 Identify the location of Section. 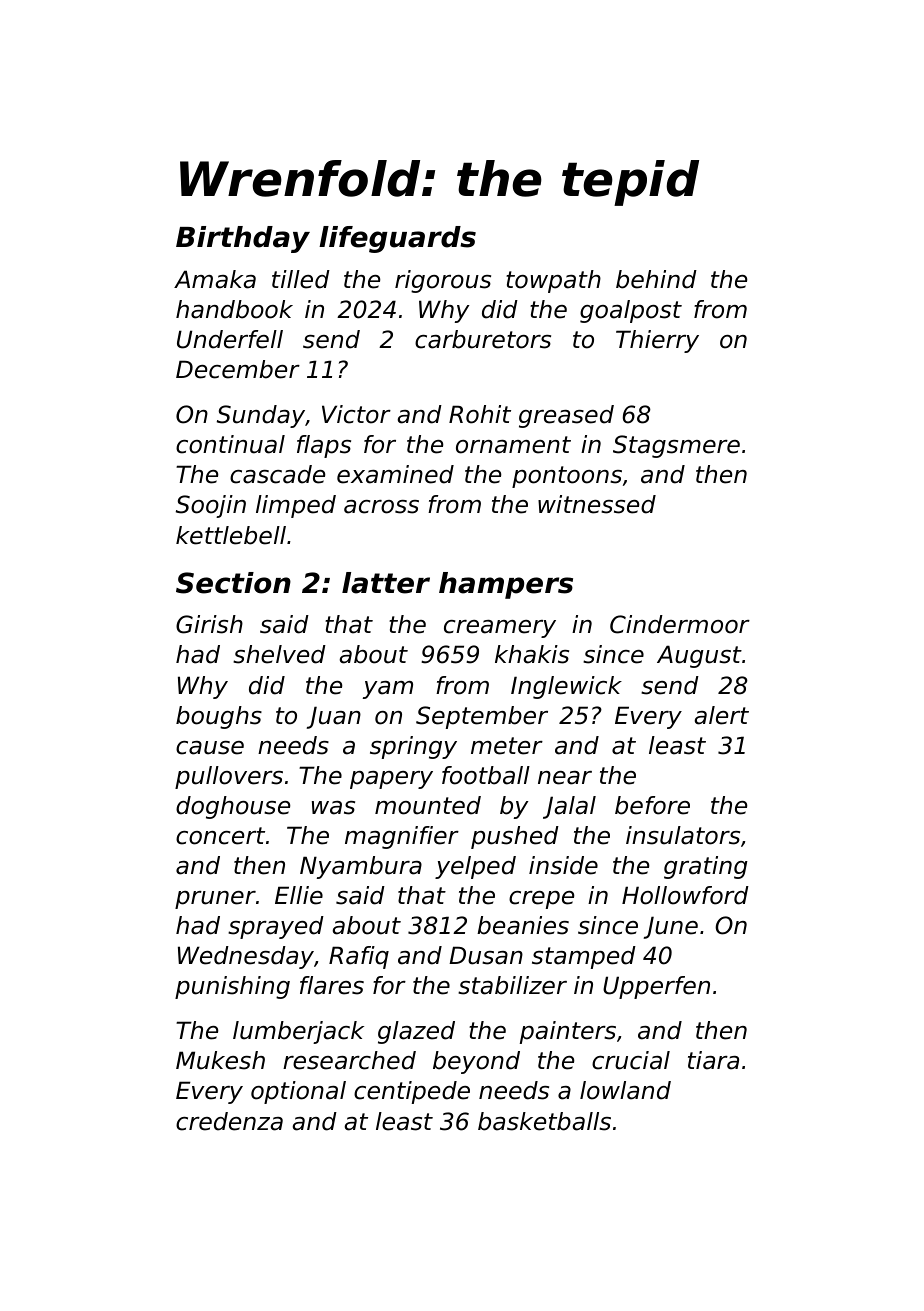
(233, 583).
